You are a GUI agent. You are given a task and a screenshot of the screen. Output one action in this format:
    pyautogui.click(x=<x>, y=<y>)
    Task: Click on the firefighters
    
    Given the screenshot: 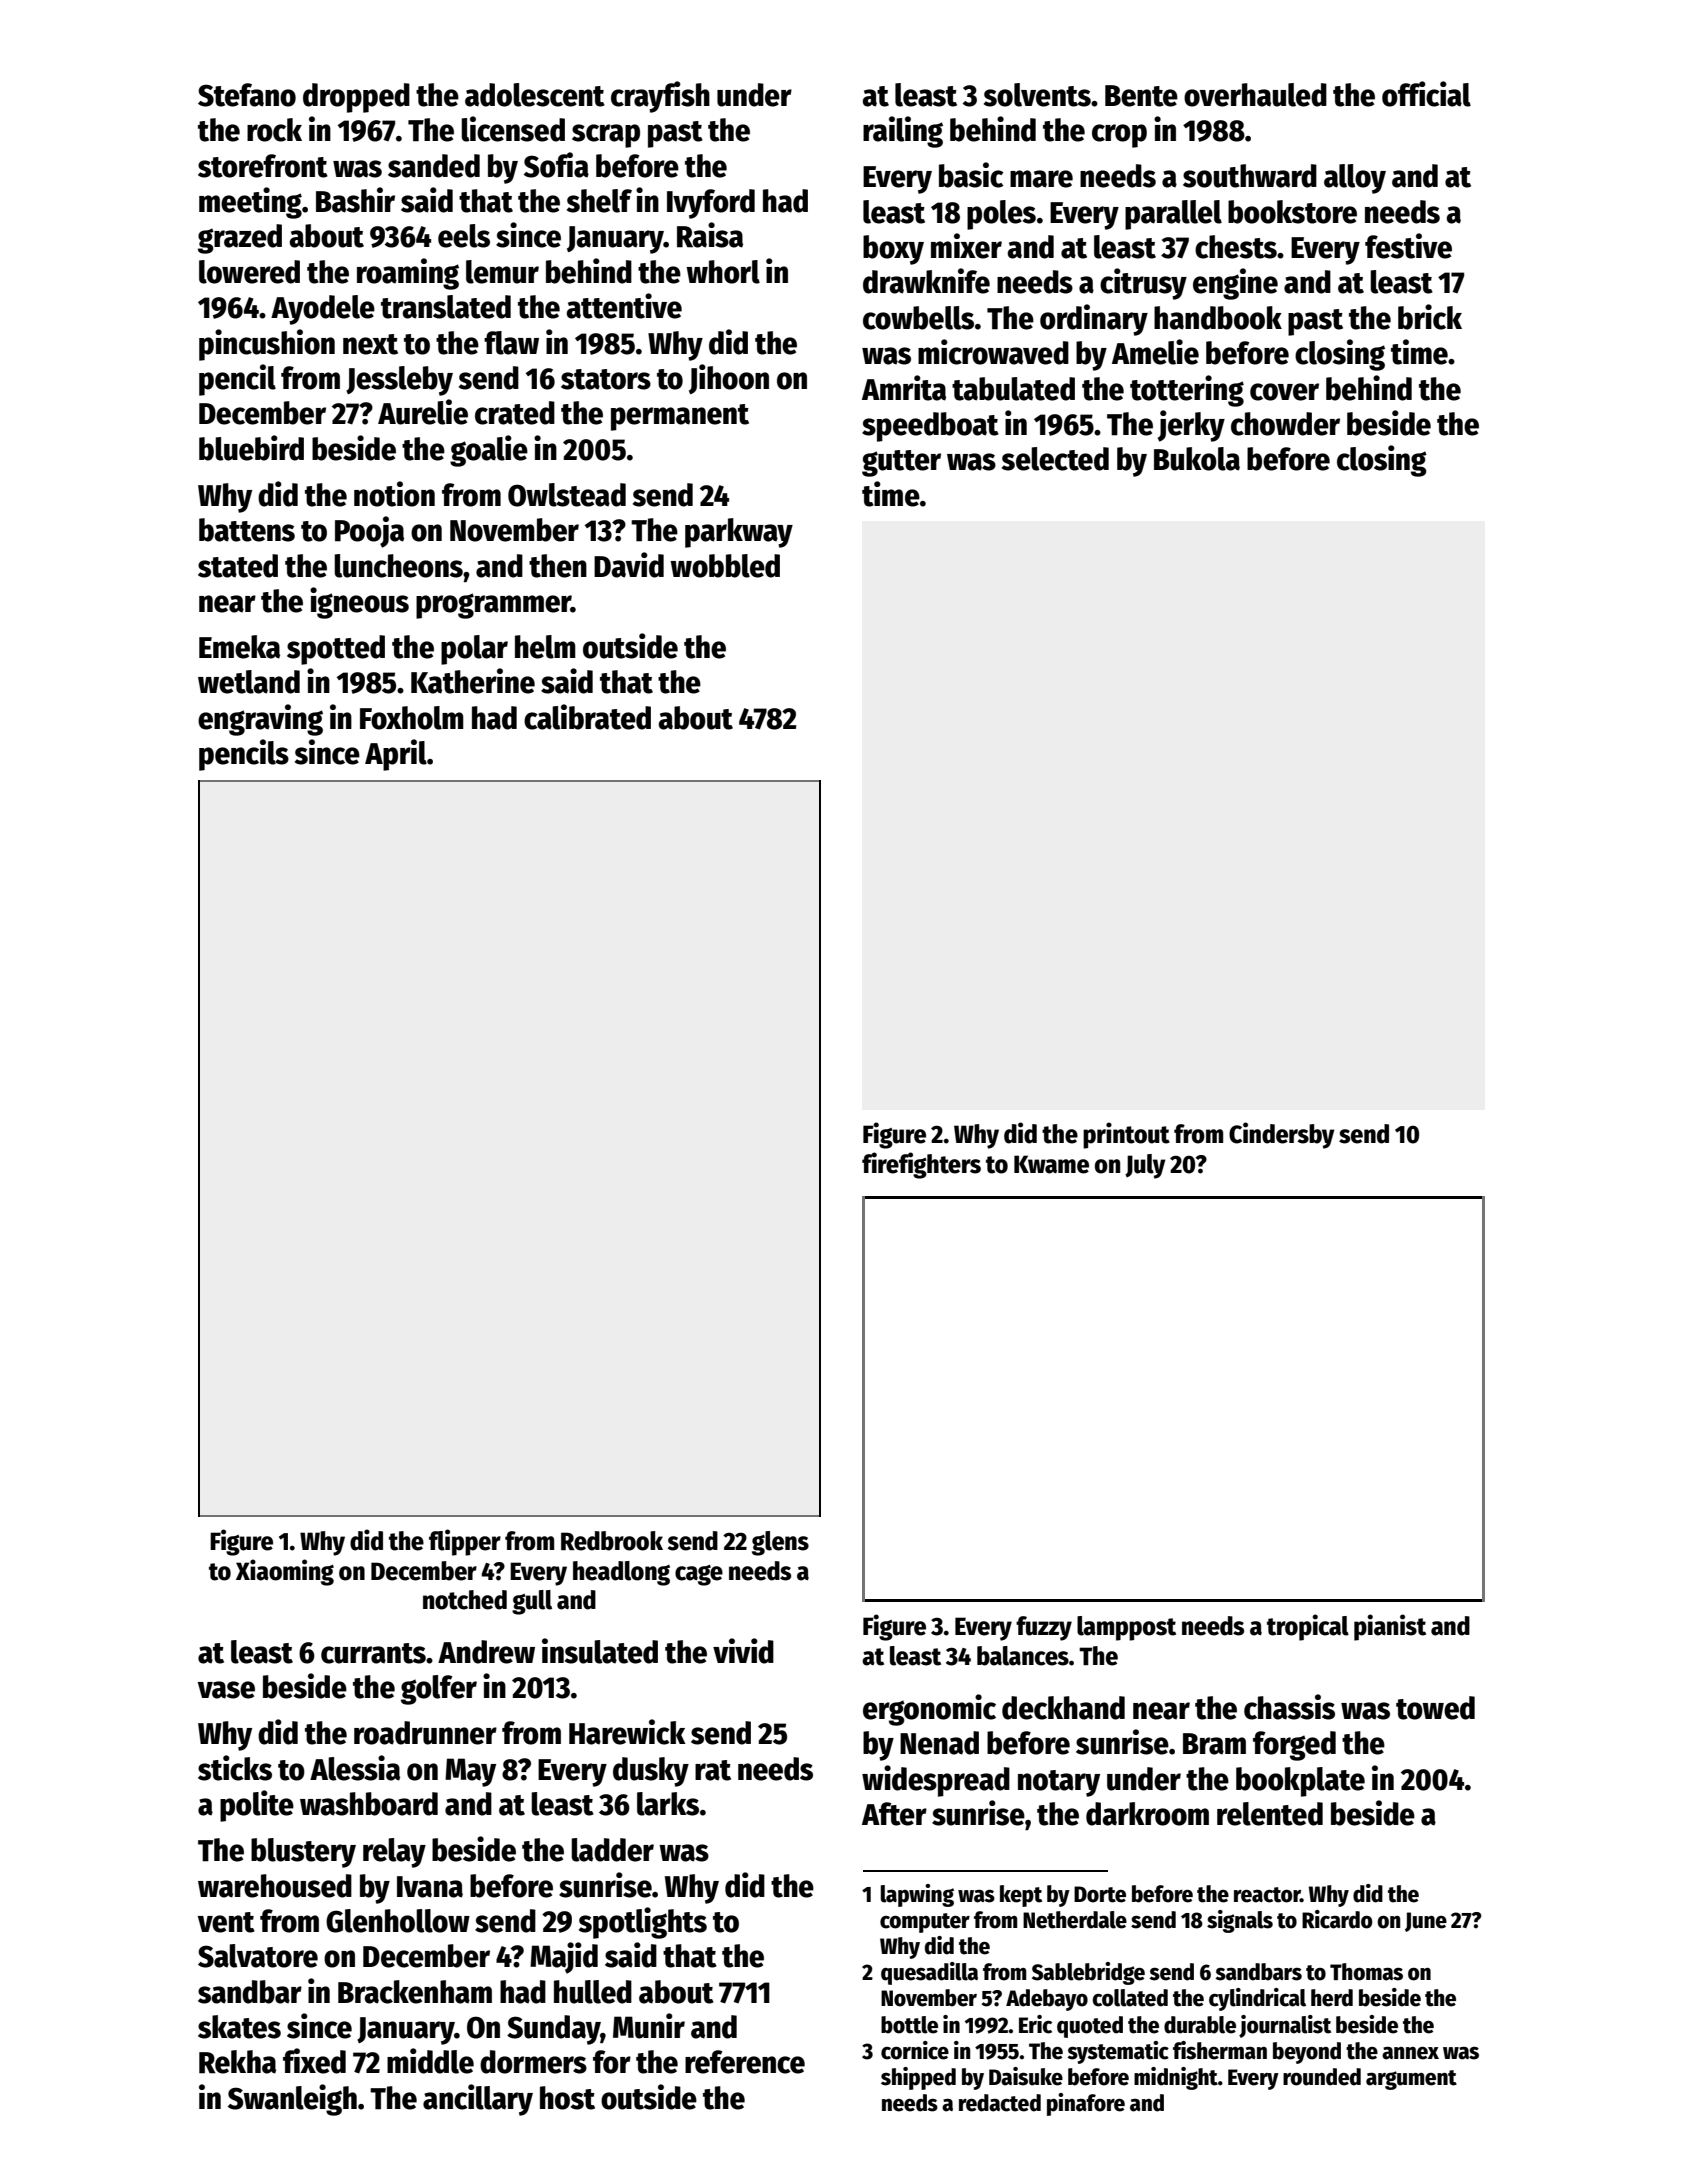 What is the action you would take?
    pyautogui.click(x=921, y=1165)
